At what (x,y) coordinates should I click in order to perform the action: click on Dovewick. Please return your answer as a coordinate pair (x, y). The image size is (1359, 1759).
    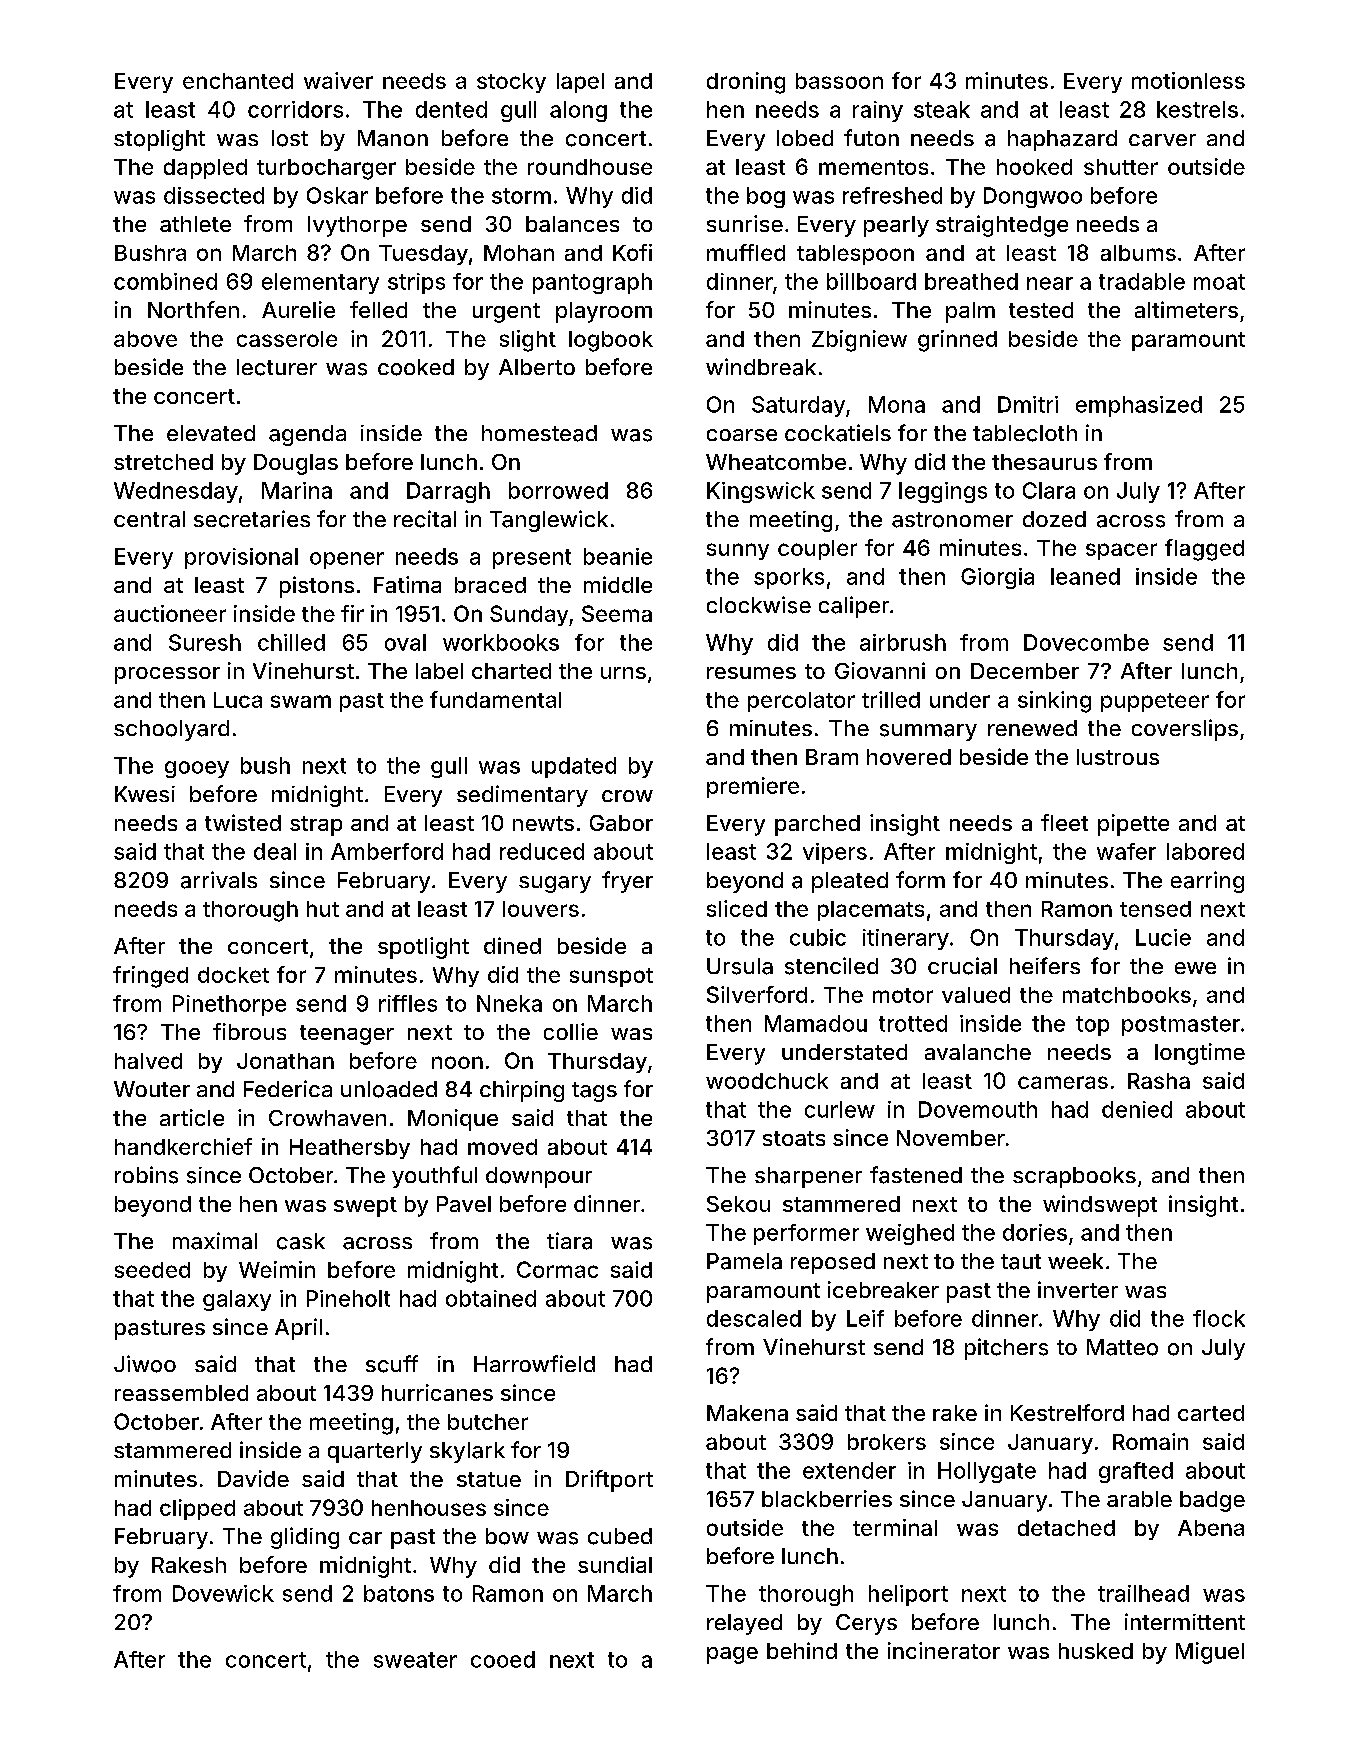
    Looking at the image, I should click on (223, 1593).
